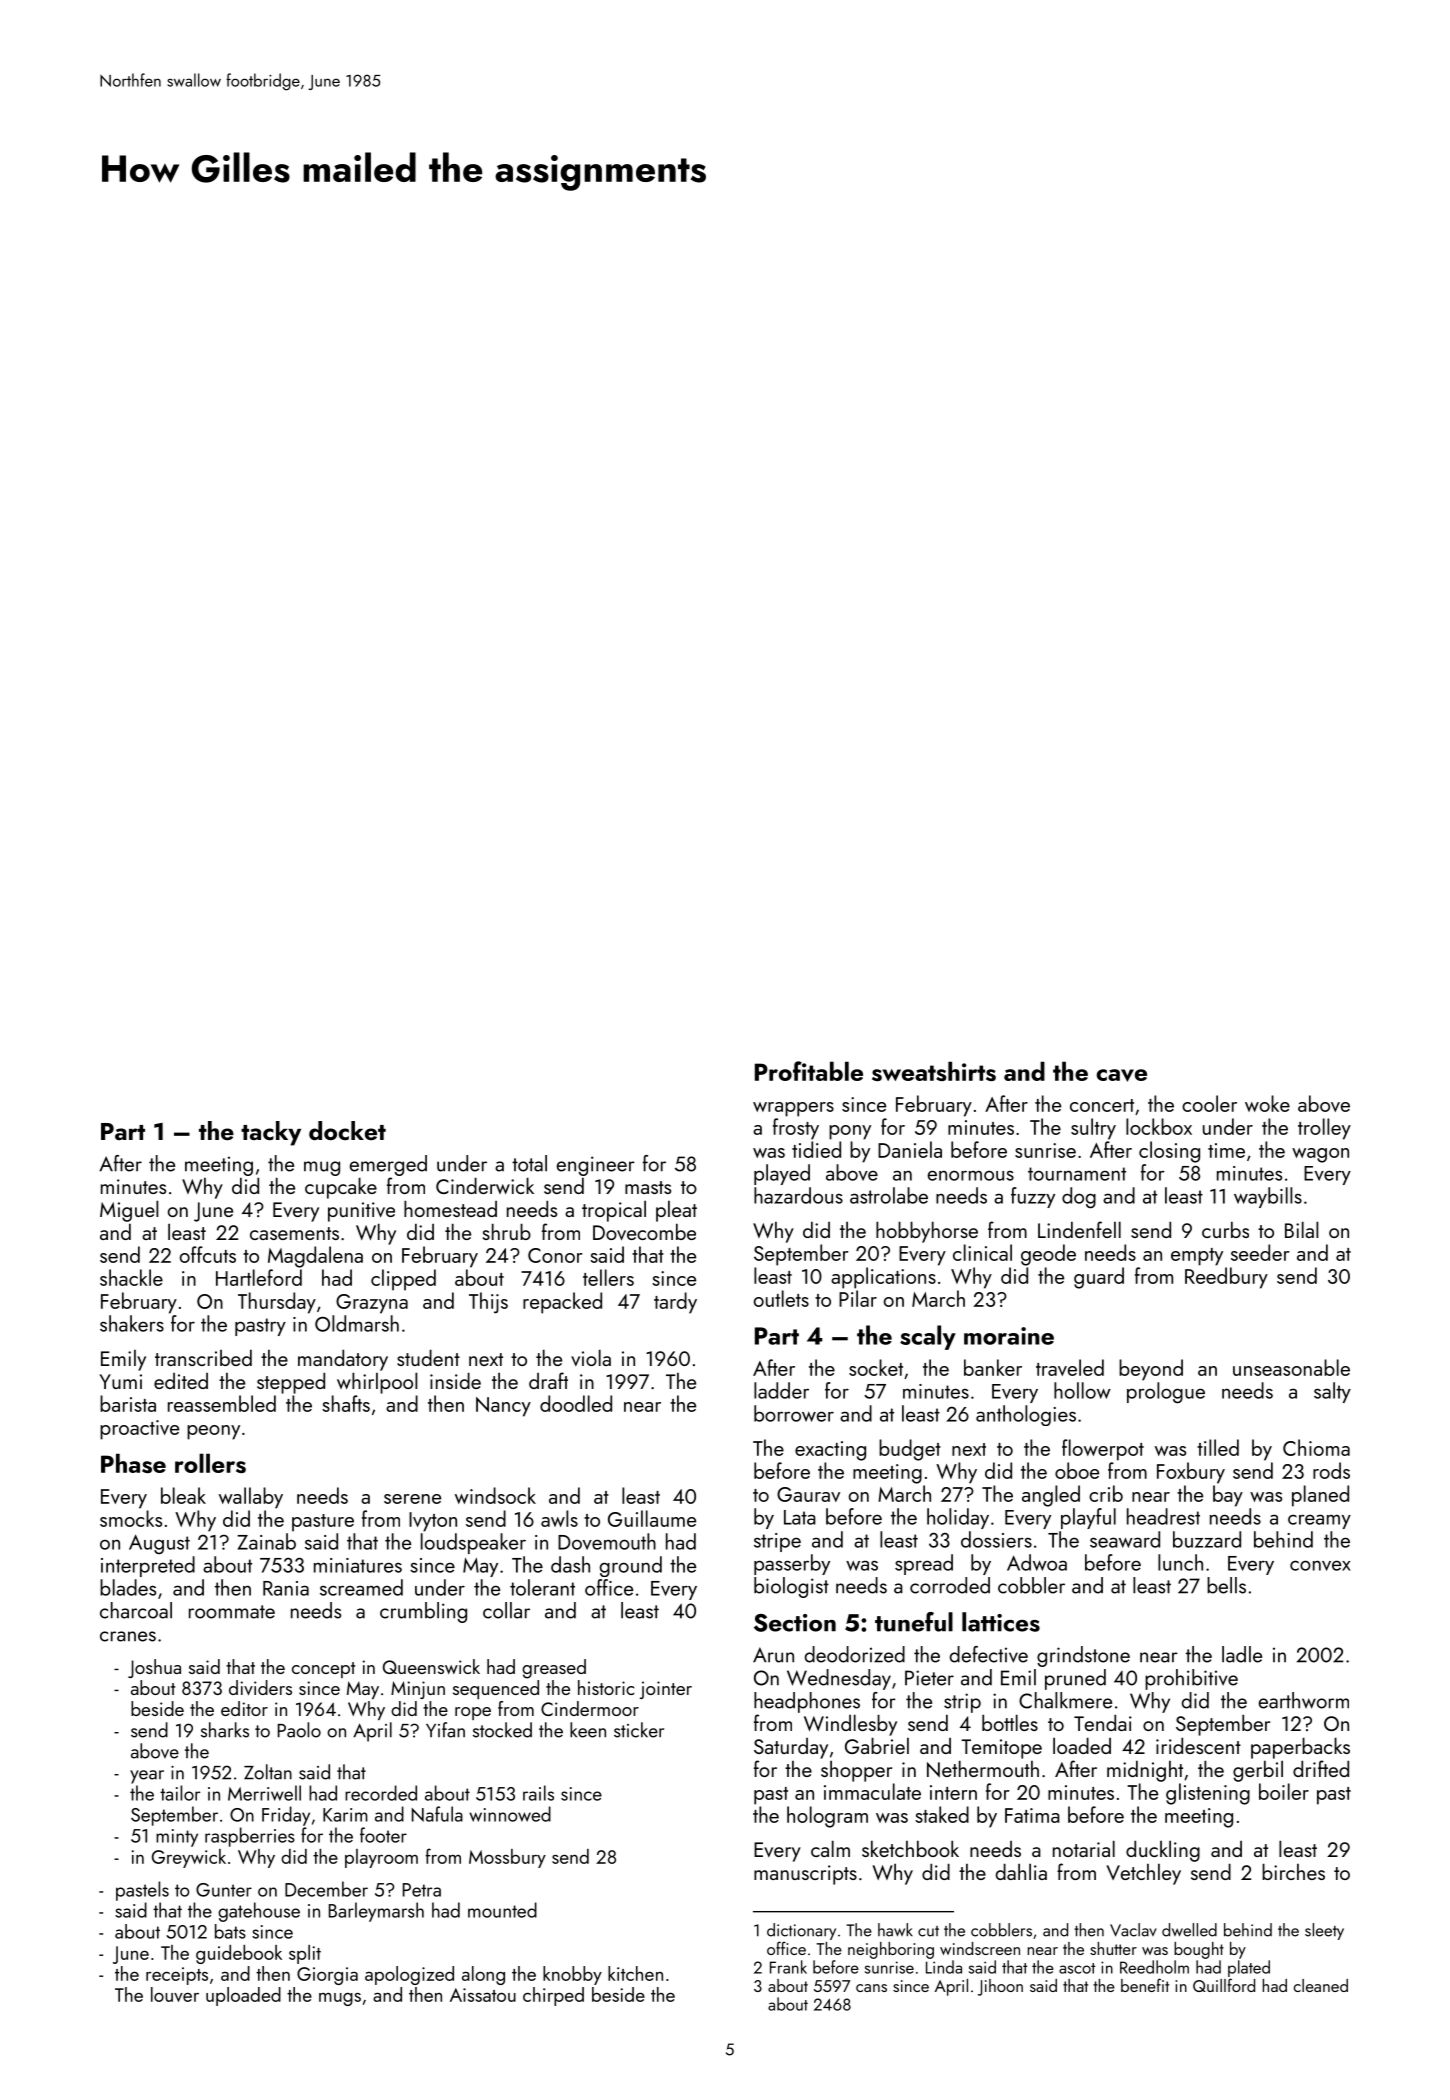  Describe the element at coordinates (1332, 1392) in the screenshot. I see `salty` at that location.
